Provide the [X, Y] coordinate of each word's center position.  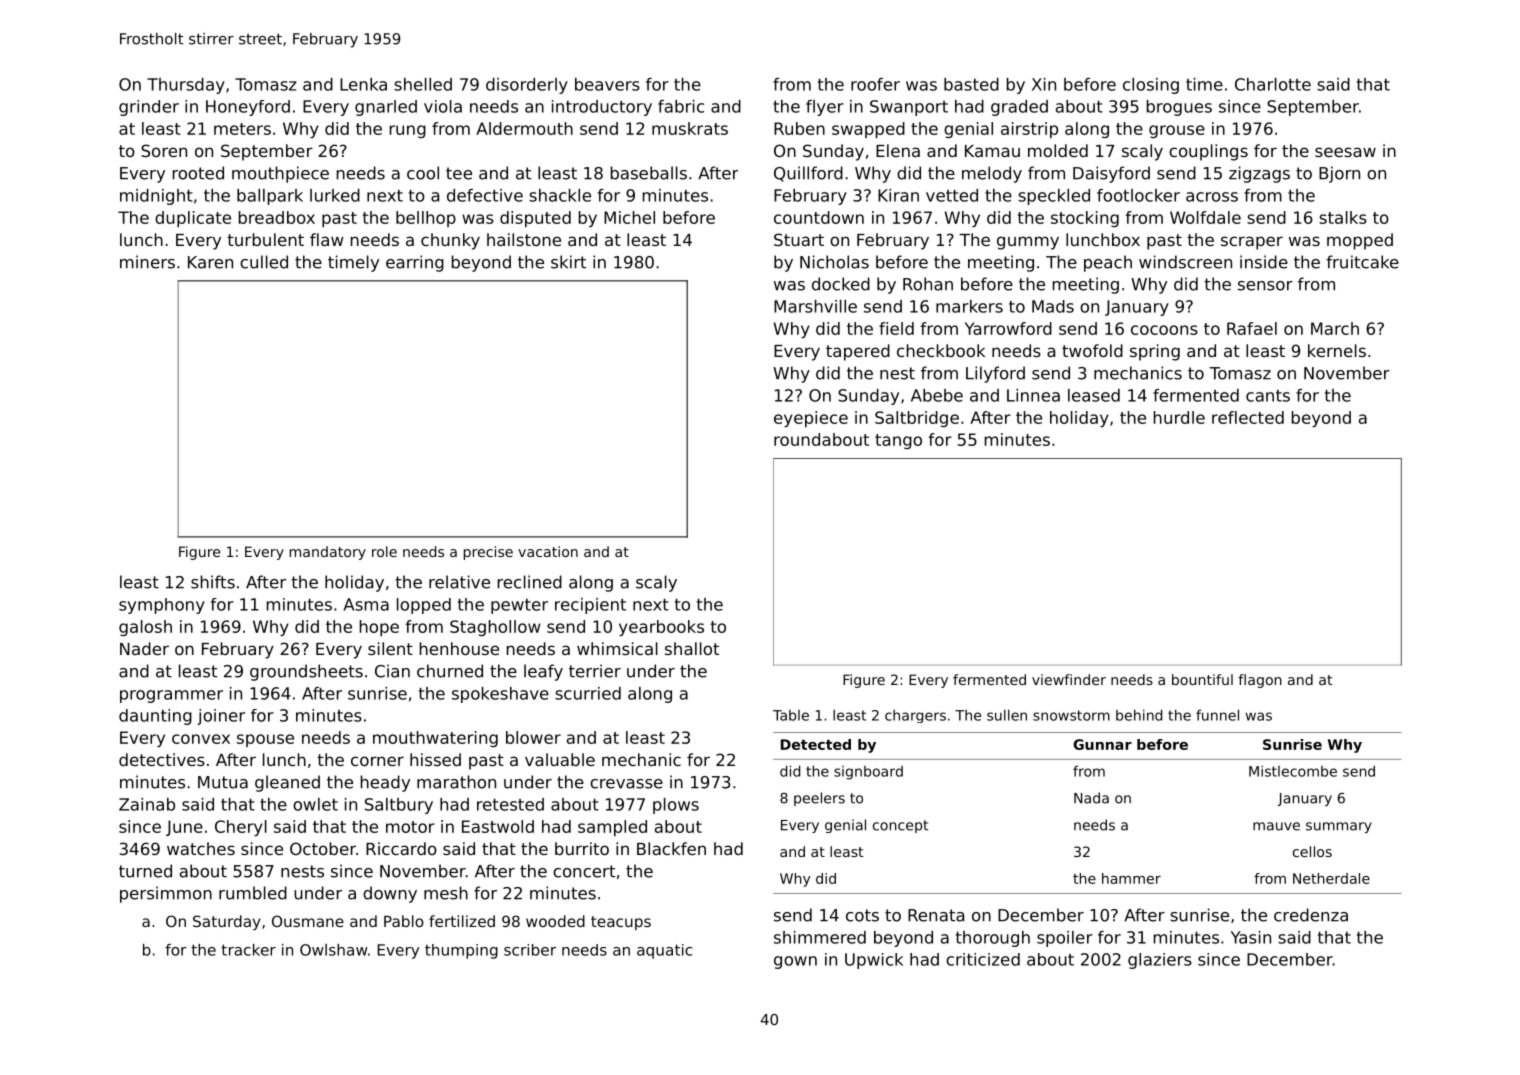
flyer [825, 108]
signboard [868, 773]
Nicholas [834, 262]
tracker [248, 950]
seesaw [1345, 152]
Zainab [147, 804]
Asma [366, 604]
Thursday [186, 86]
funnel [1217, 715]
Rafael [1252, 328]
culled [264, 262]
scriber [530, 950]
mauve [1276, 826]
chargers [915, 716]
